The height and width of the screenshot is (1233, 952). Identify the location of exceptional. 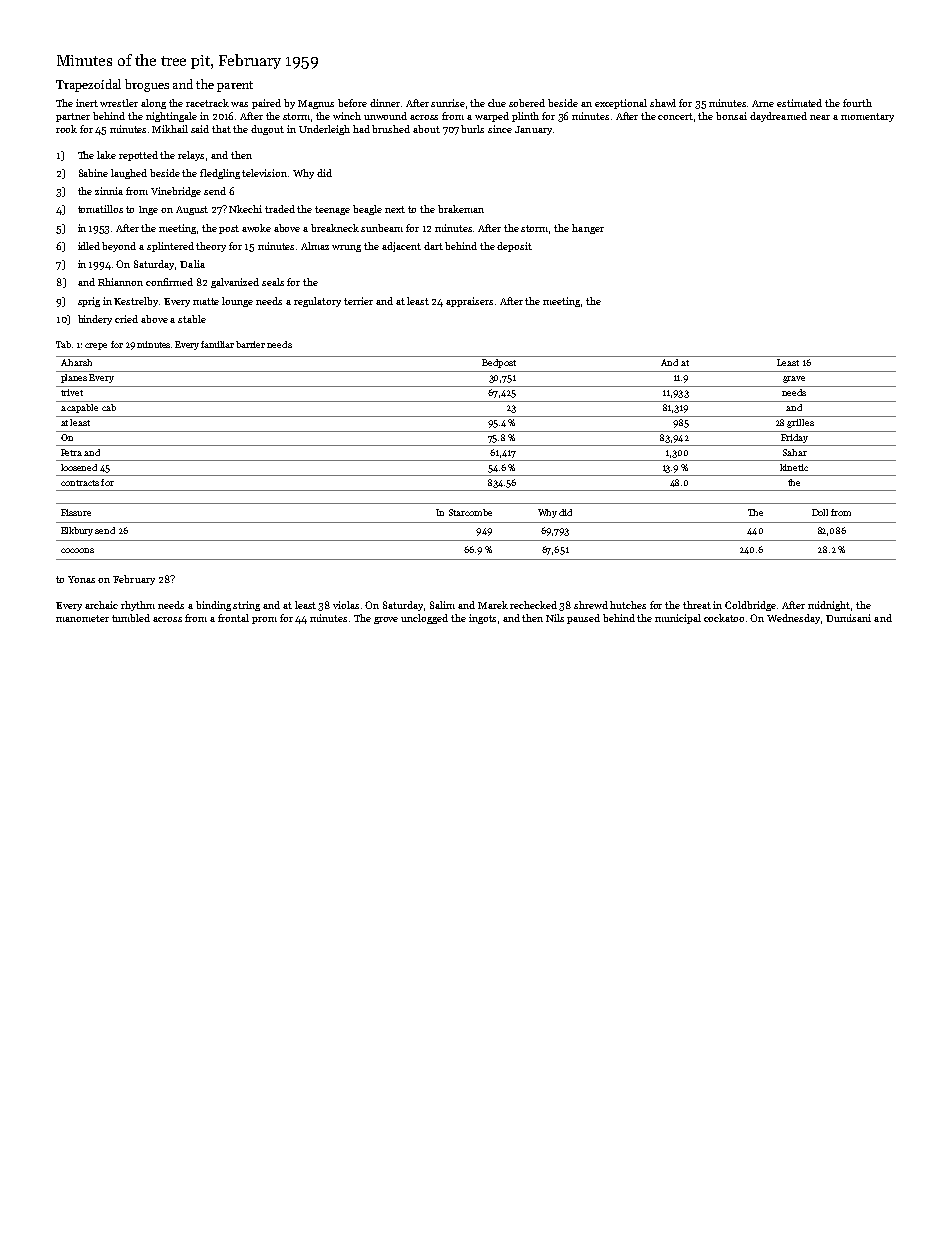
(621, 104).
